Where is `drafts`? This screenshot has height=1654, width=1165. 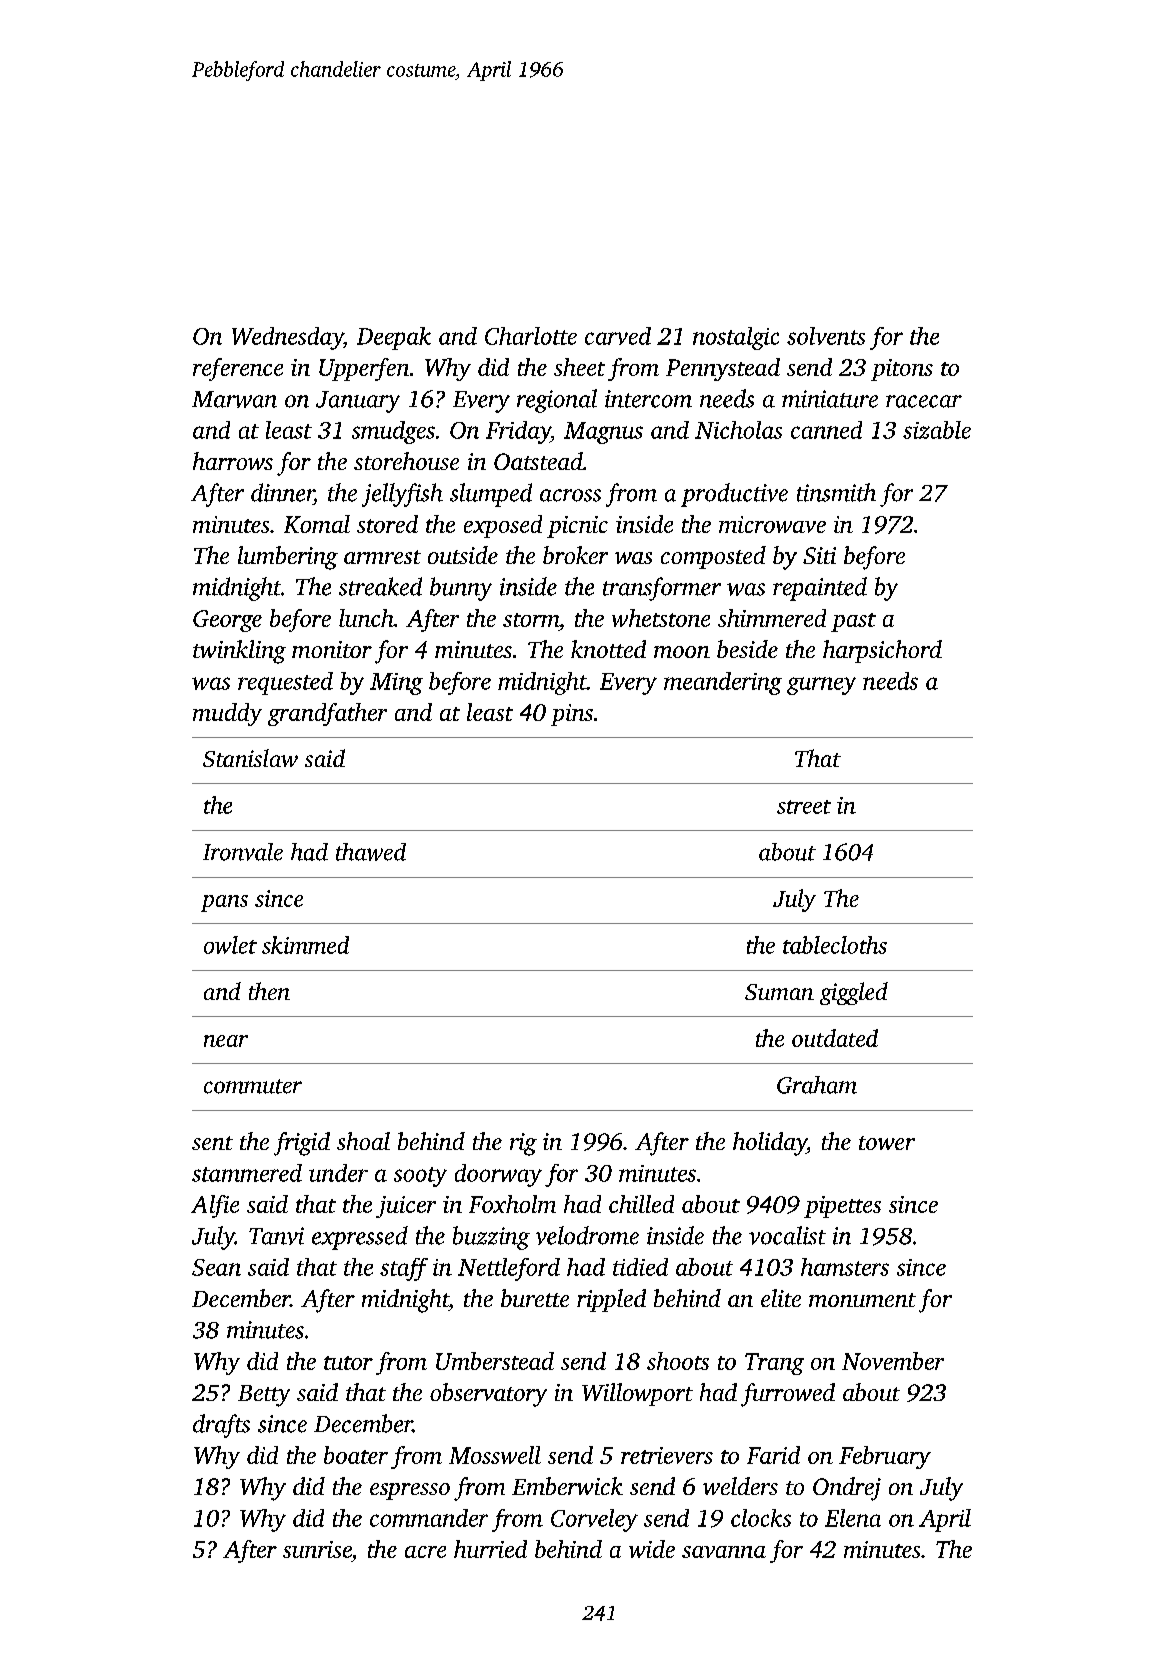
drafts is located at coordinates (221, 1426).
